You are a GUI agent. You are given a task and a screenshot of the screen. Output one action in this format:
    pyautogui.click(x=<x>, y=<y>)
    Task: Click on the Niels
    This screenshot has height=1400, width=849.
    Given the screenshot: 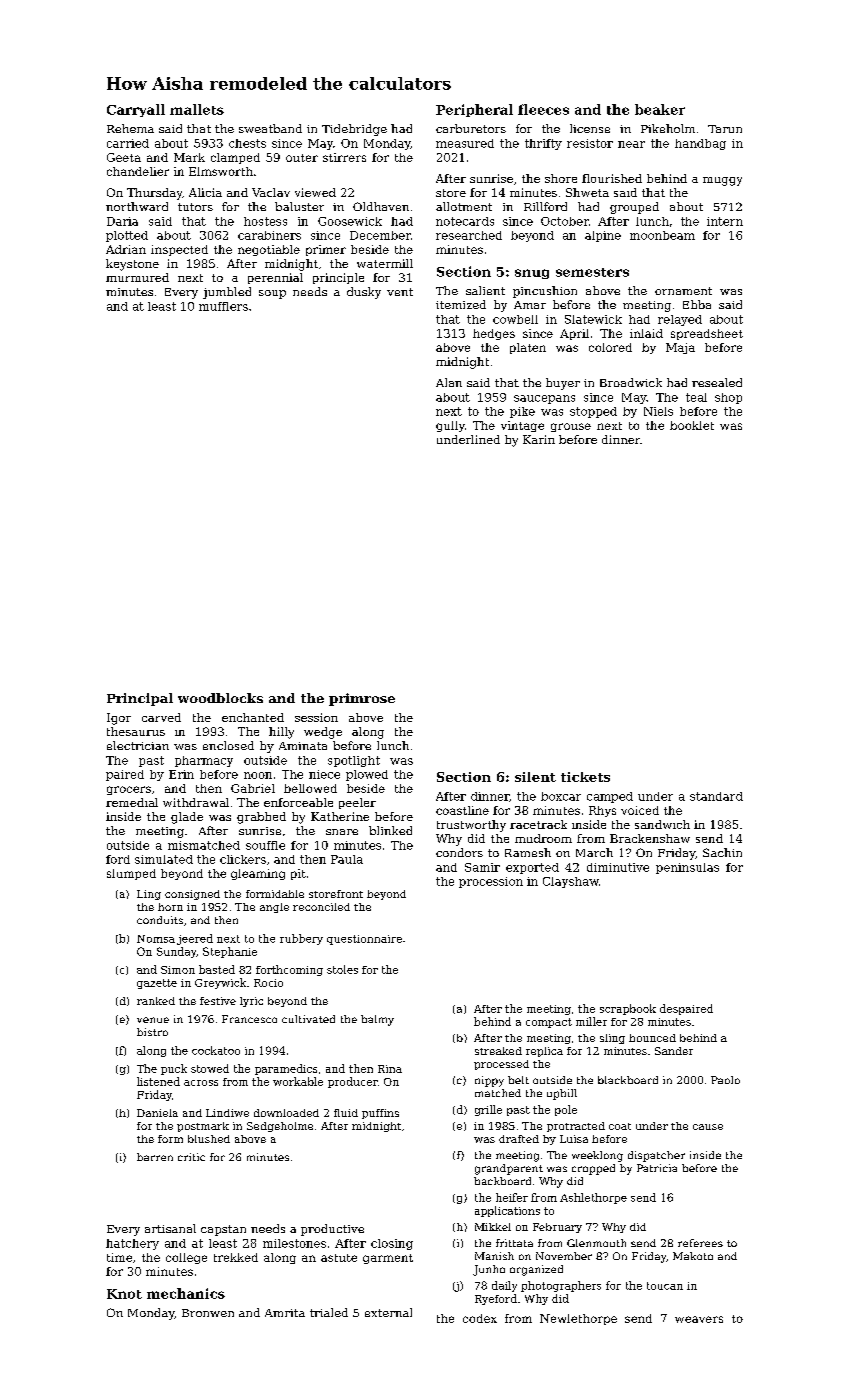 What is the action you would take?
    pyautogui.click(x=658, y=411)
